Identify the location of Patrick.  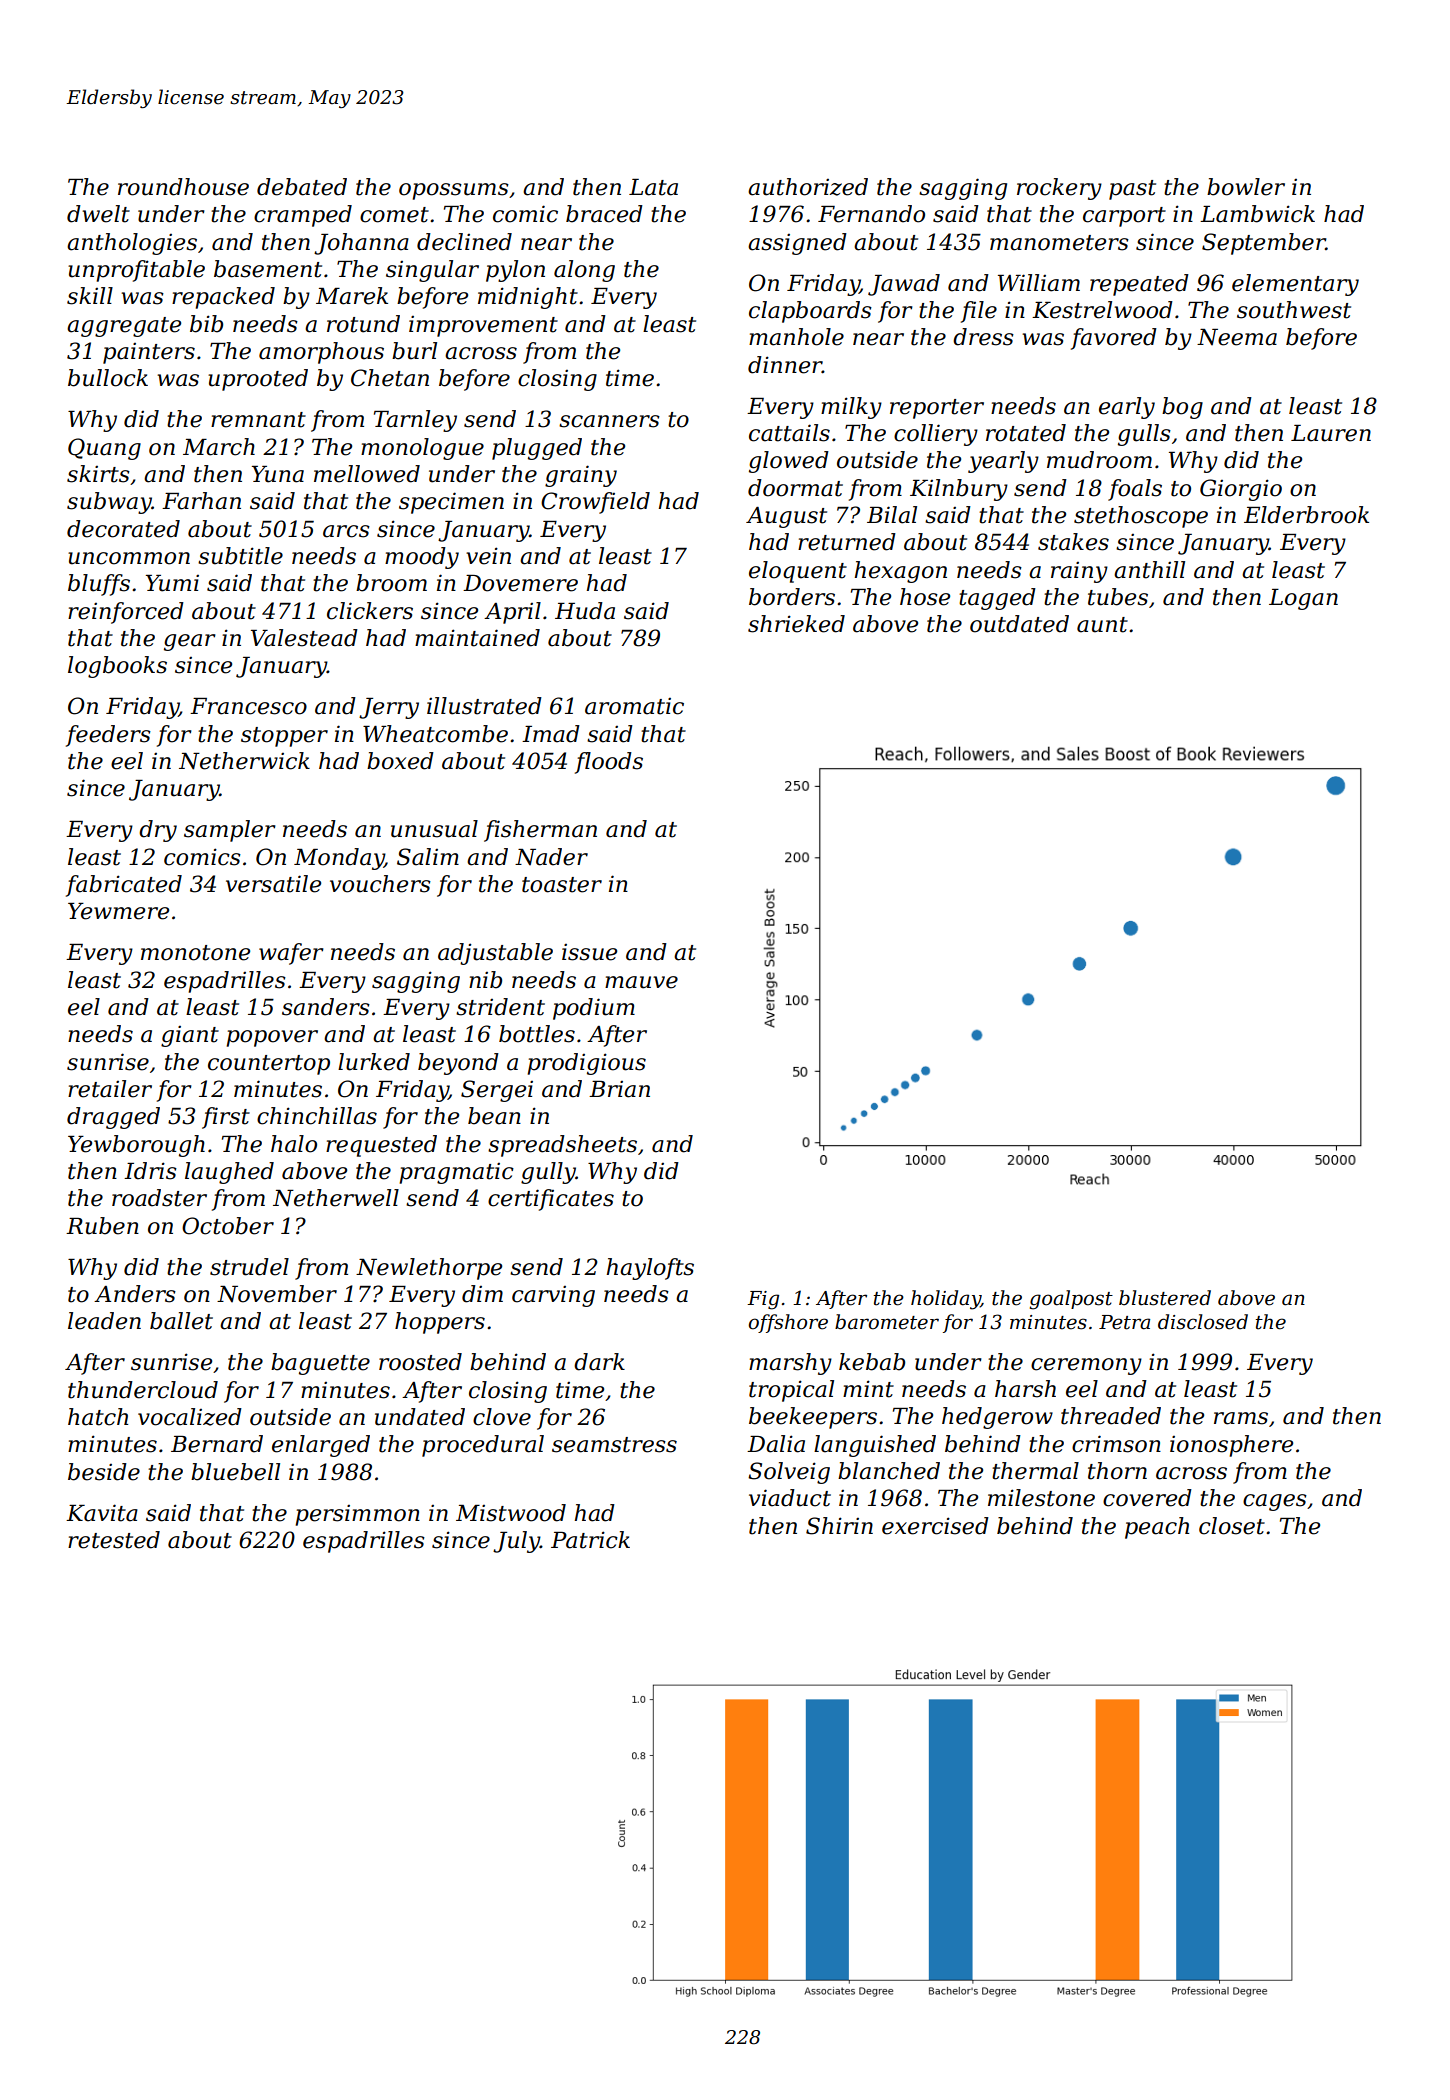
(590, 1540).
